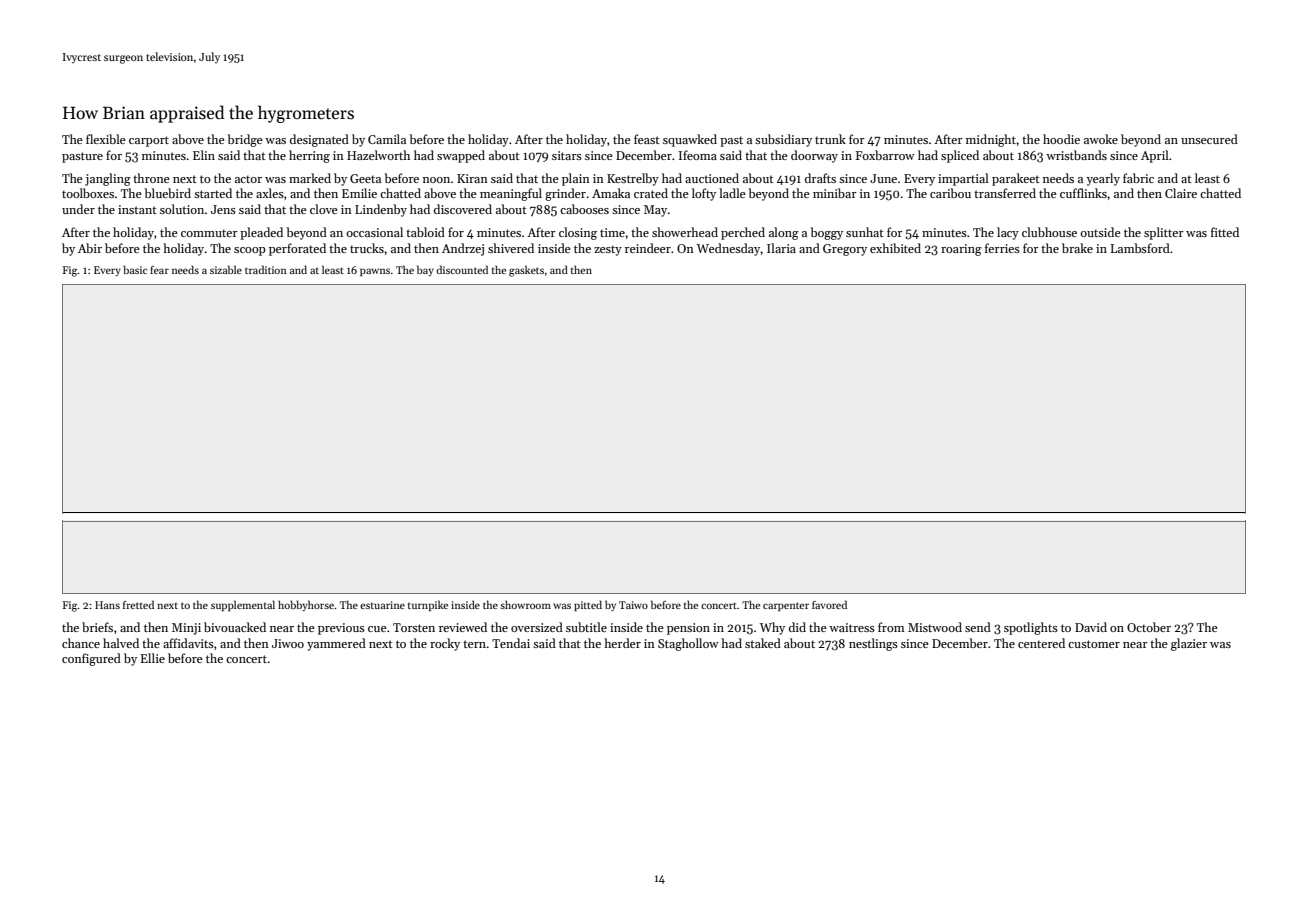  Describe the element at coordinates (97, 627) in the page. I see `briefs` at that location.
